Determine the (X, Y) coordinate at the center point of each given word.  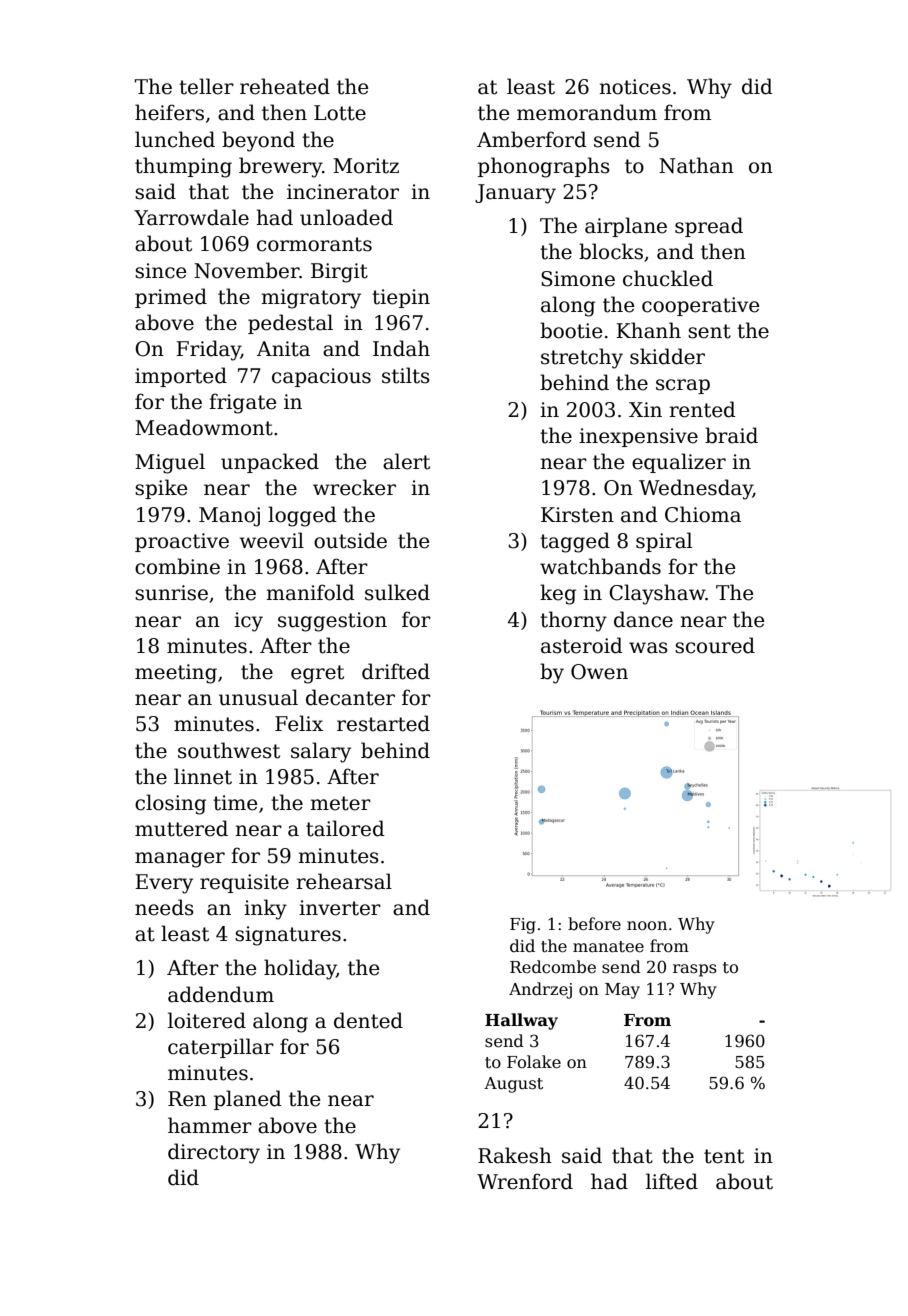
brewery (280, 167)
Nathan (696, 165)
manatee (608, 947)
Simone (578, 279)
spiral (664, 542)
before (594, 924)
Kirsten (577, 515)
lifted (672, 1181)
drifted (396, 671)
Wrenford (525, 1181)
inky (265, 909)
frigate (242, 403)
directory (214, 1153)
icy (248, 622)
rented (702, 409)
